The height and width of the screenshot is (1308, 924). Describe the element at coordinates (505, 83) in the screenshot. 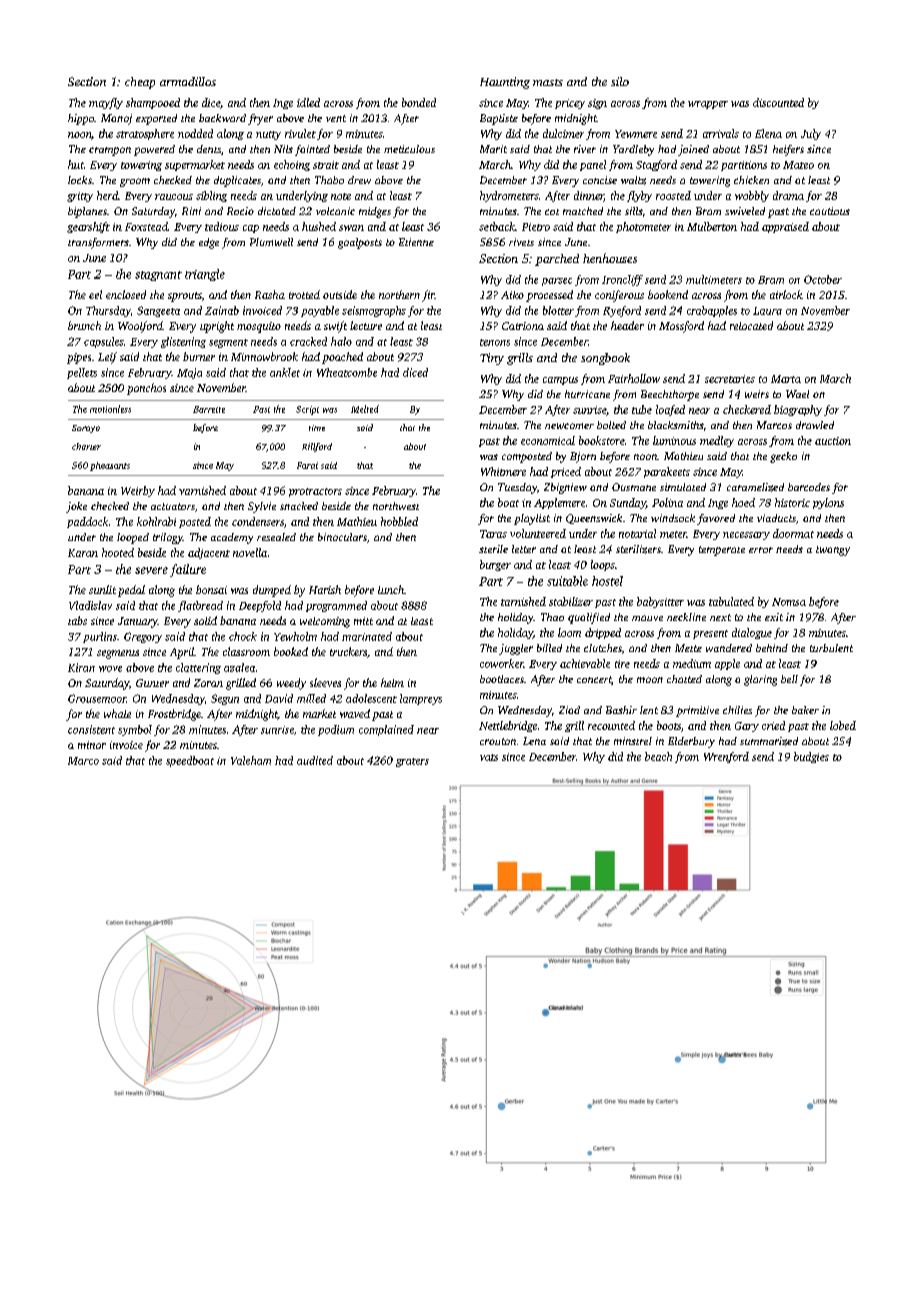

I see `Haunting` at that location.
